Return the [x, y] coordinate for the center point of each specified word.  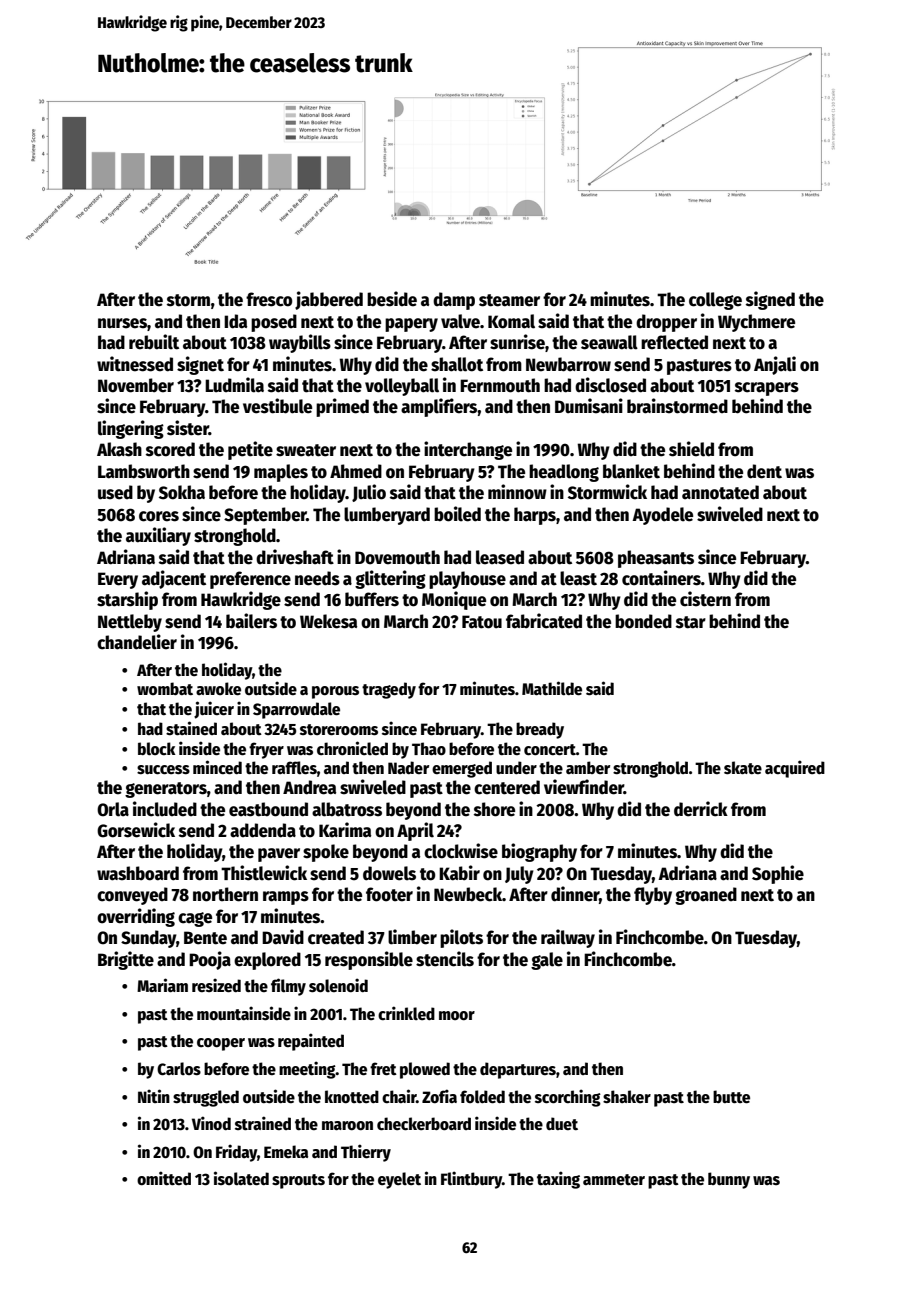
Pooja [210, 960]
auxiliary [158, 536]
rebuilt [154, 342]
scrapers [767, 389]
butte [731, 1097]
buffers [372, 599]
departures [518, 1070]
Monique [454, 600]
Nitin [154, 1096]
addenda [263, 830]
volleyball [402, 387]
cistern [705, 599]
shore [494, 809]
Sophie [778, 874]
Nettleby [130, 623]
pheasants [656, 559]
